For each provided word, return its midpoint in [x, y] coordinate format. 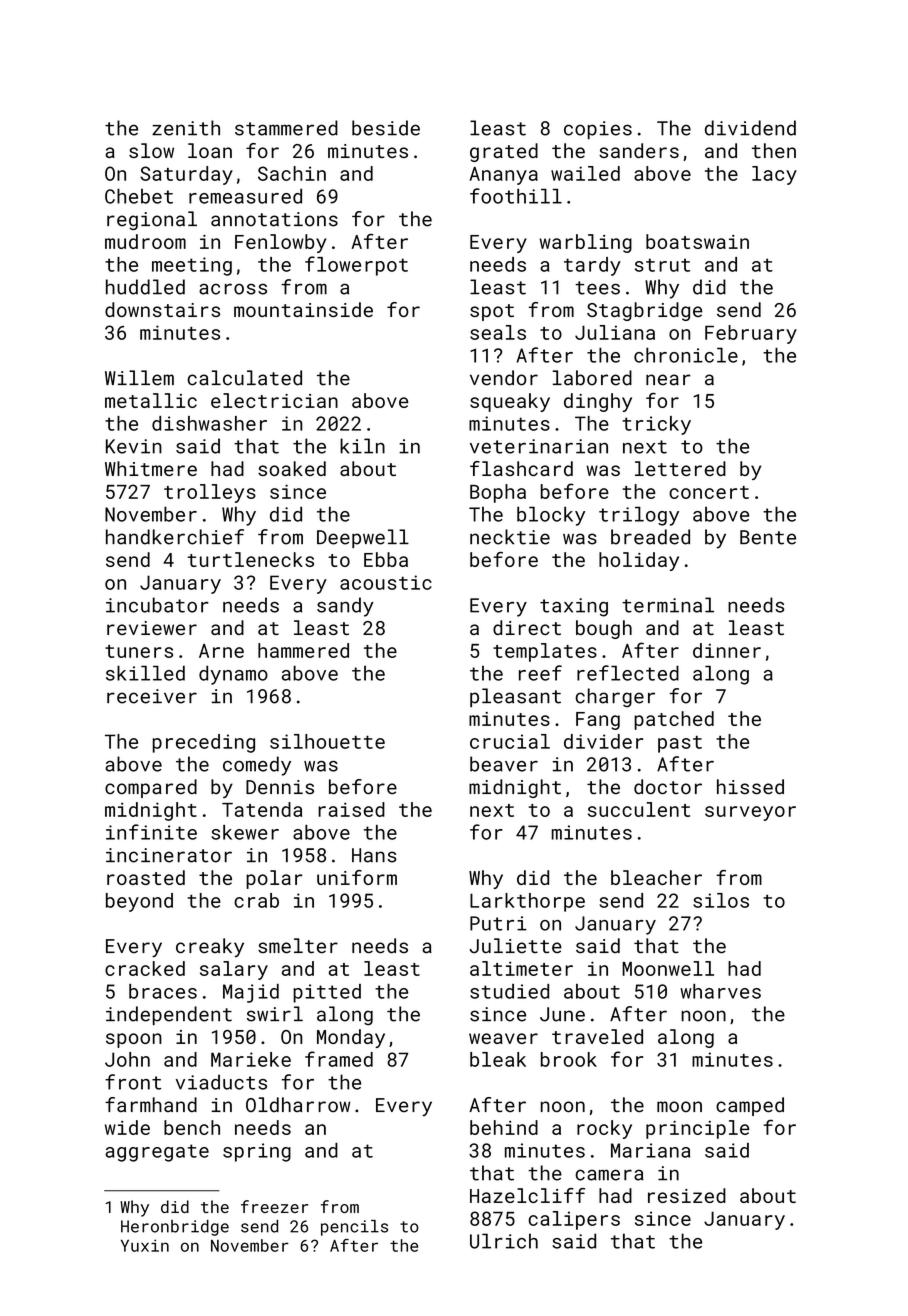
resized [687, 1195]
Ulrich [504, 1241]
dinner [727, 650]
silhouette [327, 741]
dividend [750, 128]
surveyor [750, 813]
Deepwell [363, 538]
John [127, 1059]
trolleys [210, 493]
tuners [139, 651]
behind [504, 1127]
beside [386, 128]
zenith [186, 128]
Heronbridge [175, 1228]
